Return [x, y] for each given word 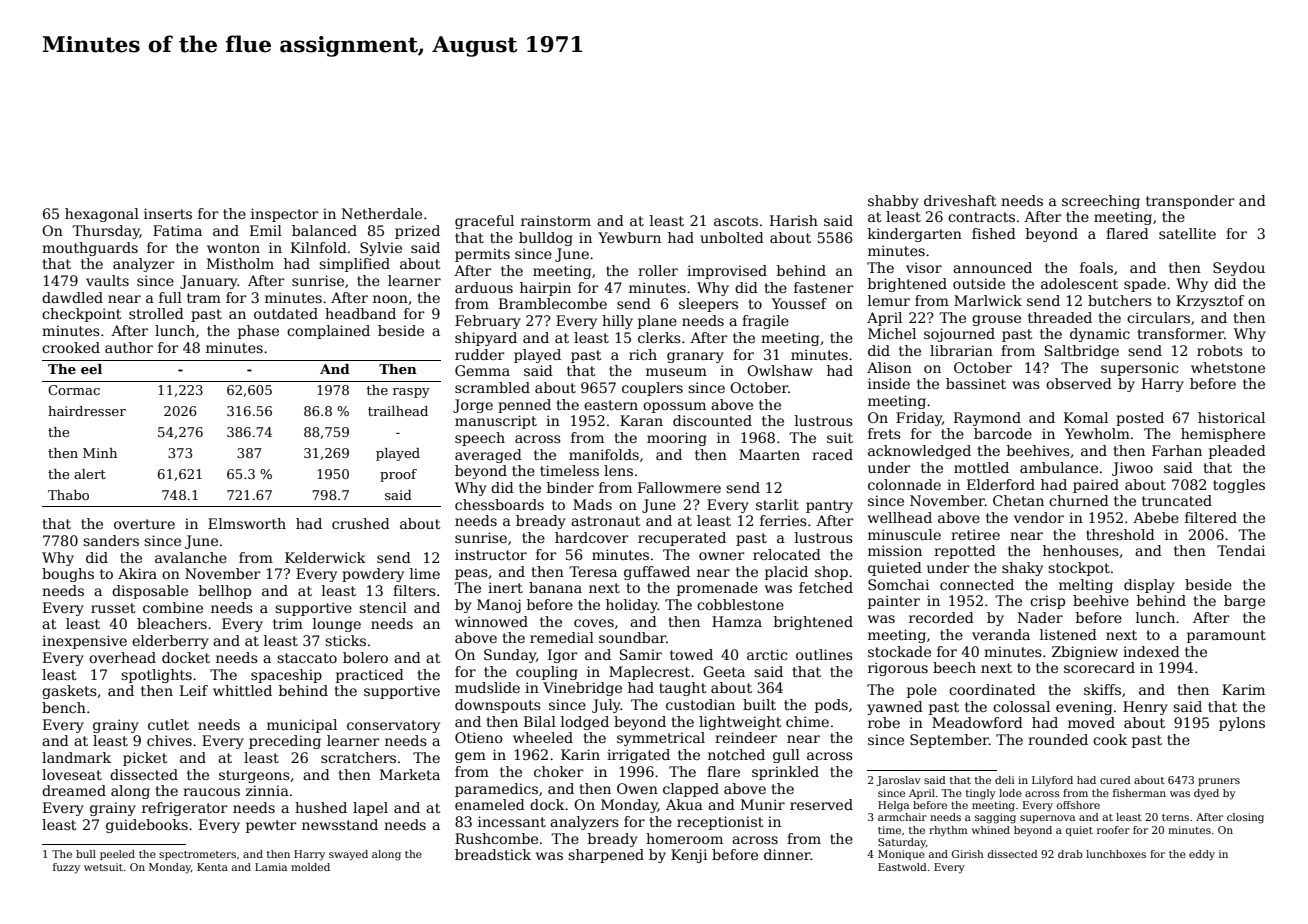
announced [992, 267]
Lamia [271, 867]
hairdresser [87, 411]
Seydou [1239, 269]
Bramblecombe [553, 303]
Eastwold [902, 867]
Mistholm [240, 263]
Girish [968, 854]
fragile [765, 322]
